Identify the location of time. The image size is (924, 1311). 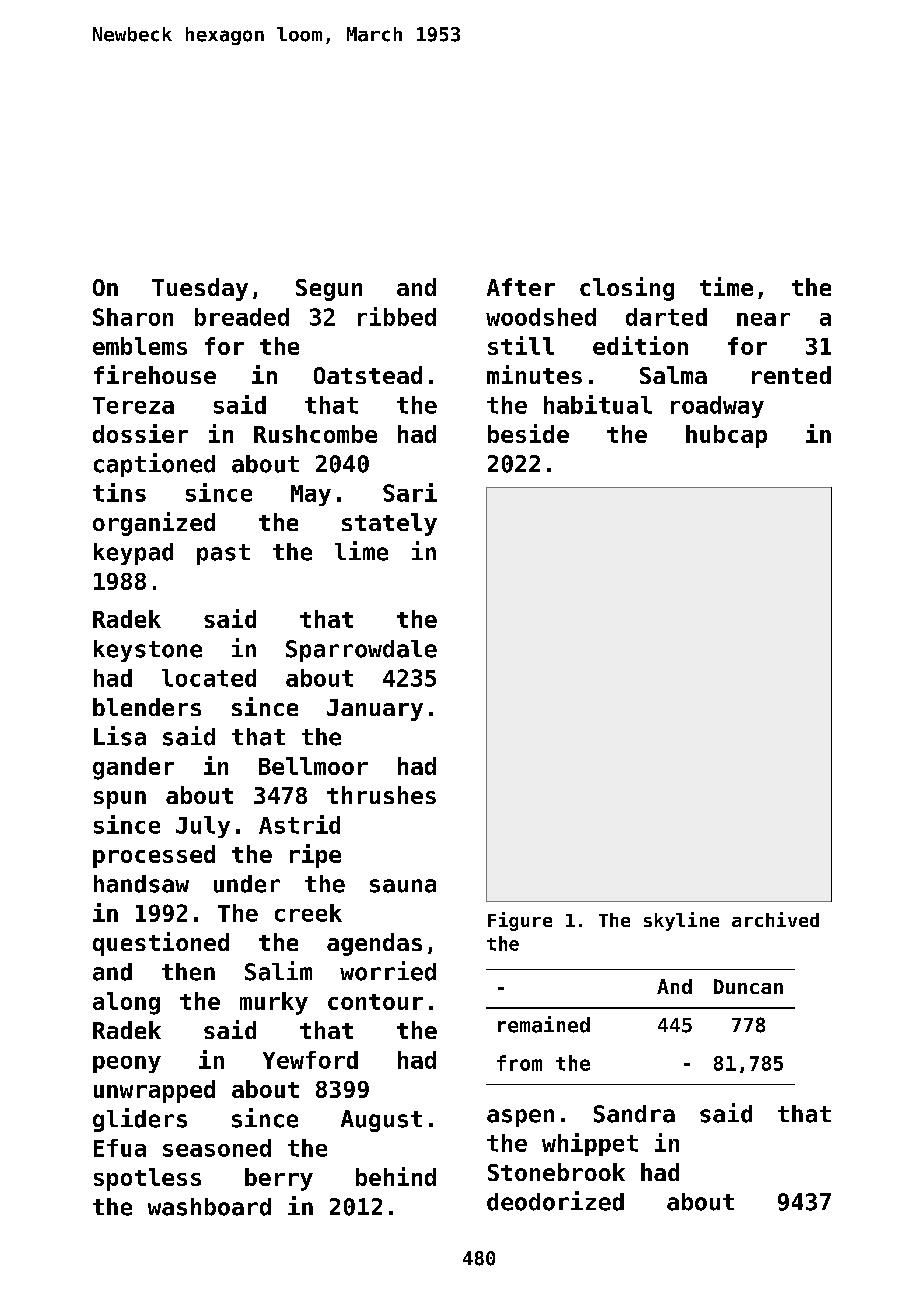
(726, 286).
